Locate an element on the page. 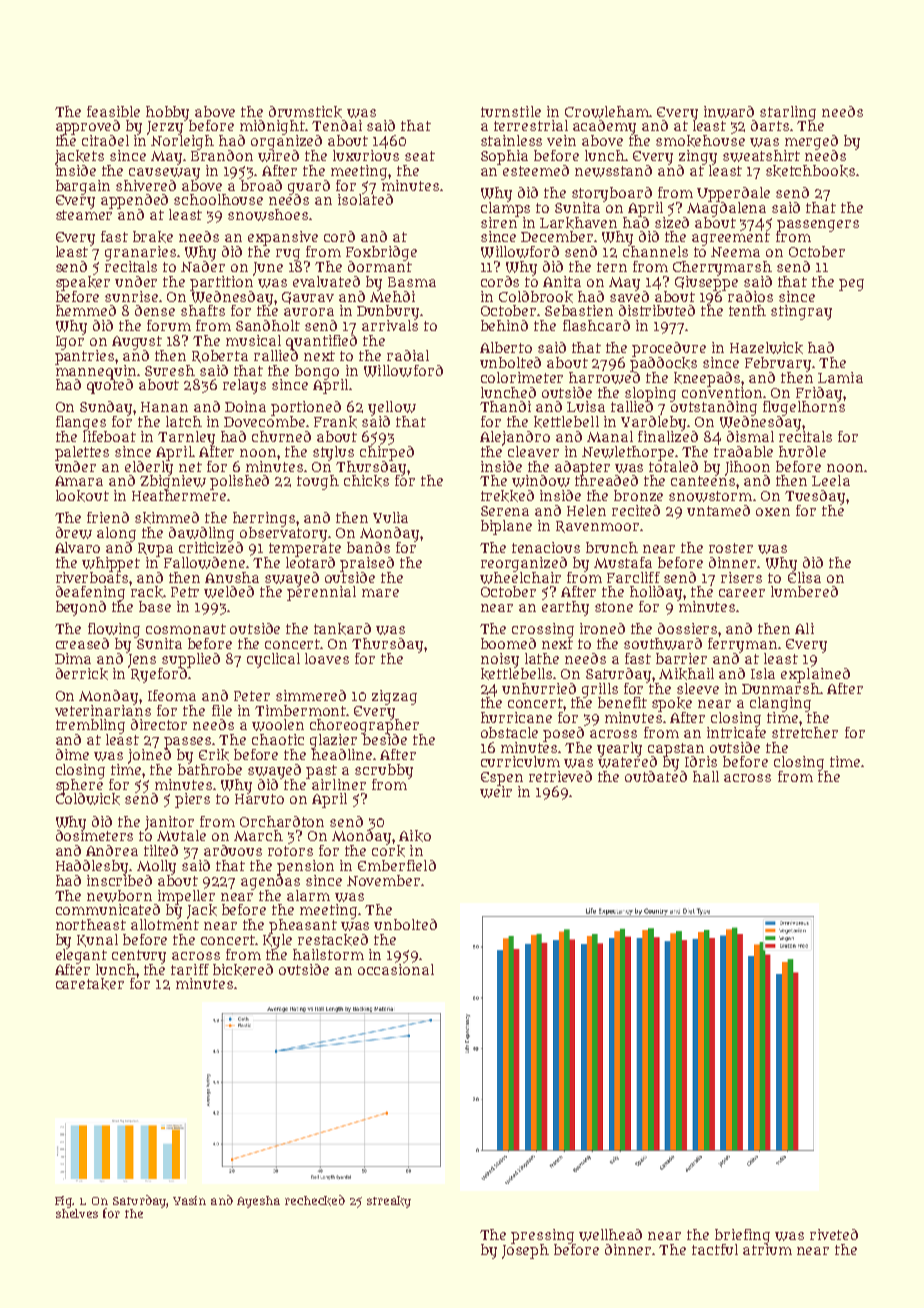 Image resolution: width=924 pixels, height=1308 pixels. restacked is located at coordinates (333, 940).
